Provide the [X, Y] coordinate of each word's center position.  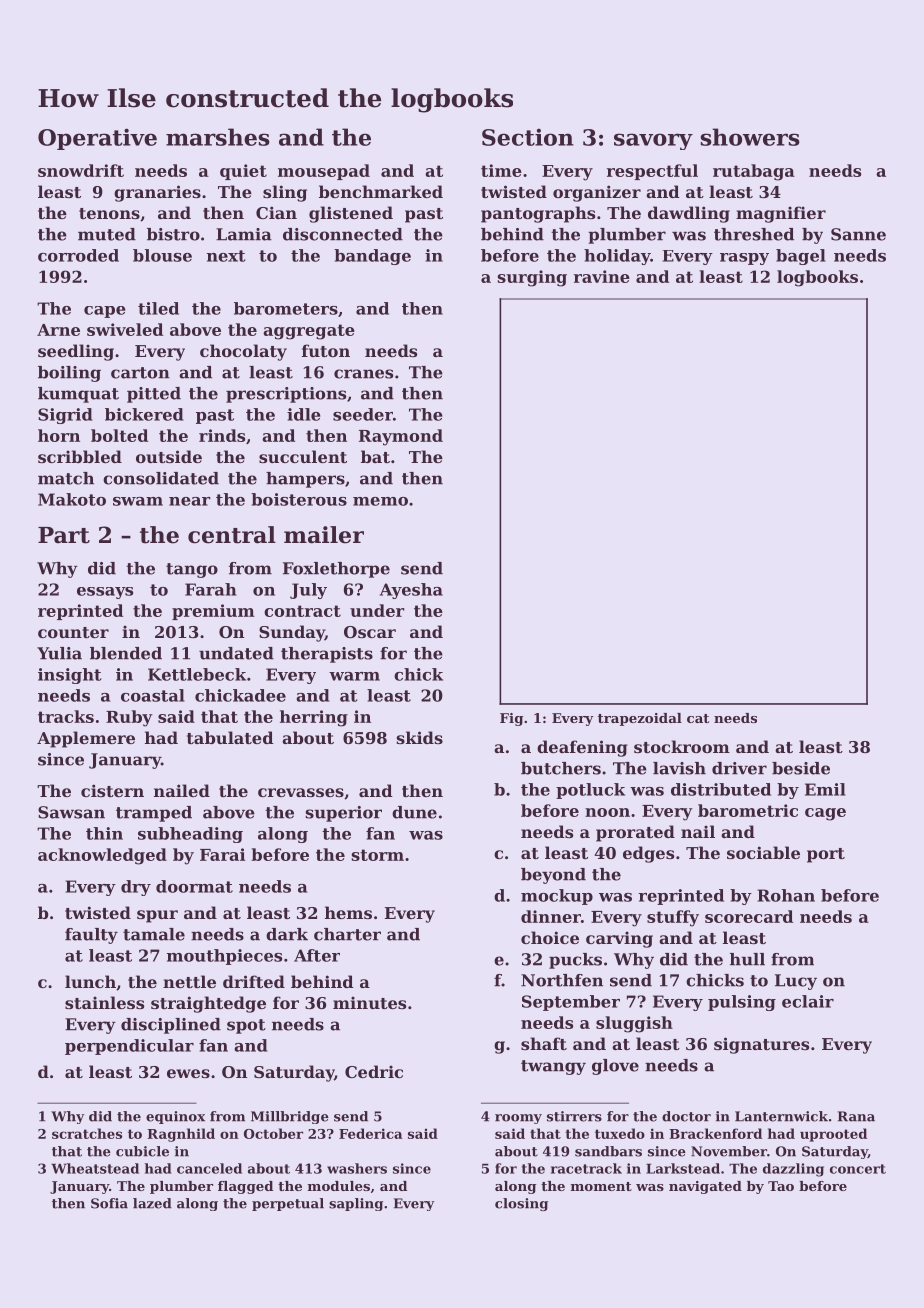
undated [236, 653]
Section [528, 137]
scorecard [749, 916]
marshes [218, 137]
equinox [175, 1117]
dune [414, 812]
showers [750, 137]
